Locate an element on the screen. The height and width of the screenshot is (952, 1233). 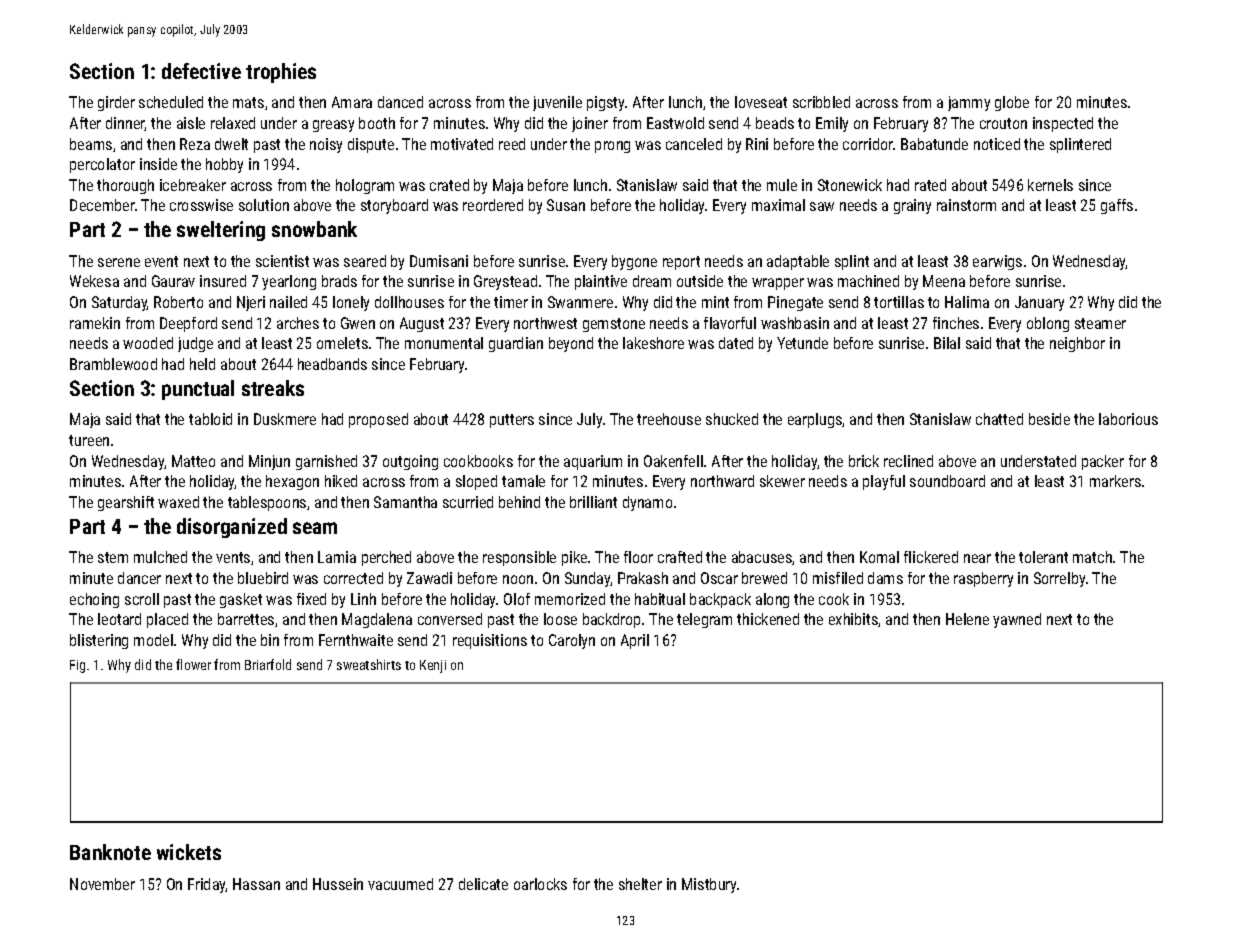
inspected is located at coordinates (1063, 124).
